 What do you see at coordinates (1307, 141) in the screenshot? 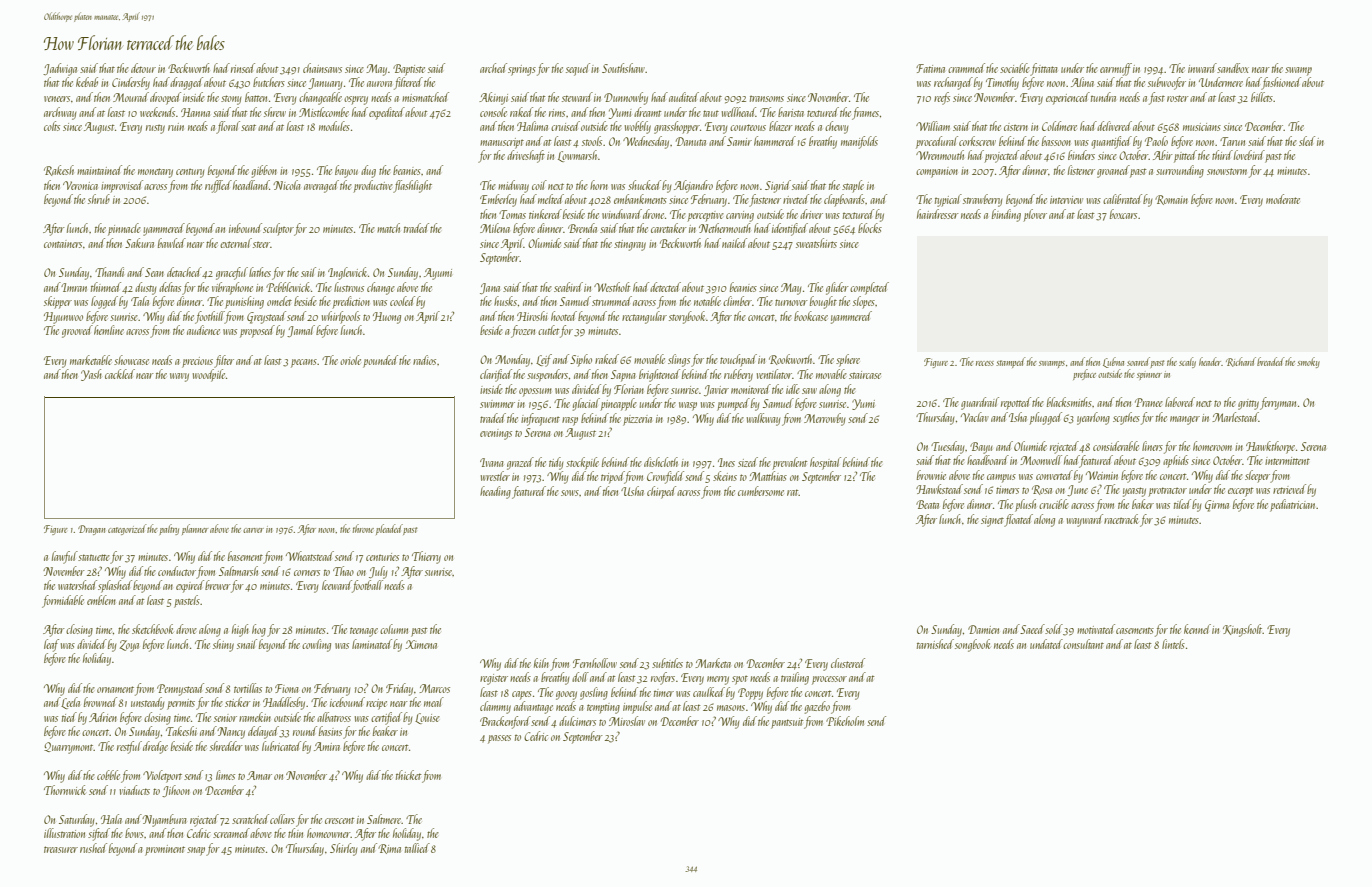
I see `sled` at bounding box center [1307, 141].
